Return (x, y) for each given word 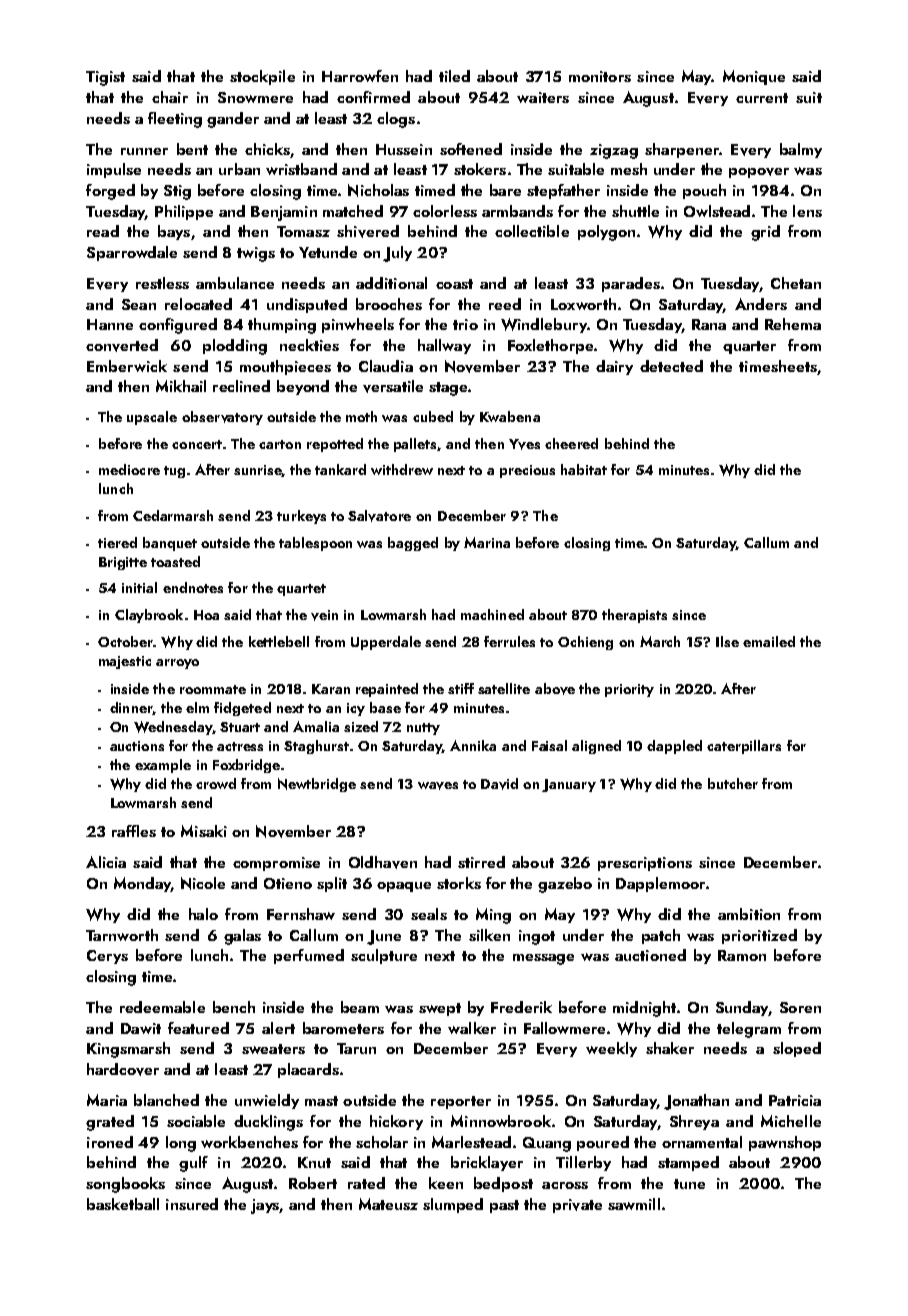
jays (265, 1206)
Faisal (549, 745)
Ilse (727, 641)
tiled (454, 76)
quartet (301, 590)
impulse (114, 170)
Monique (754, 77)
